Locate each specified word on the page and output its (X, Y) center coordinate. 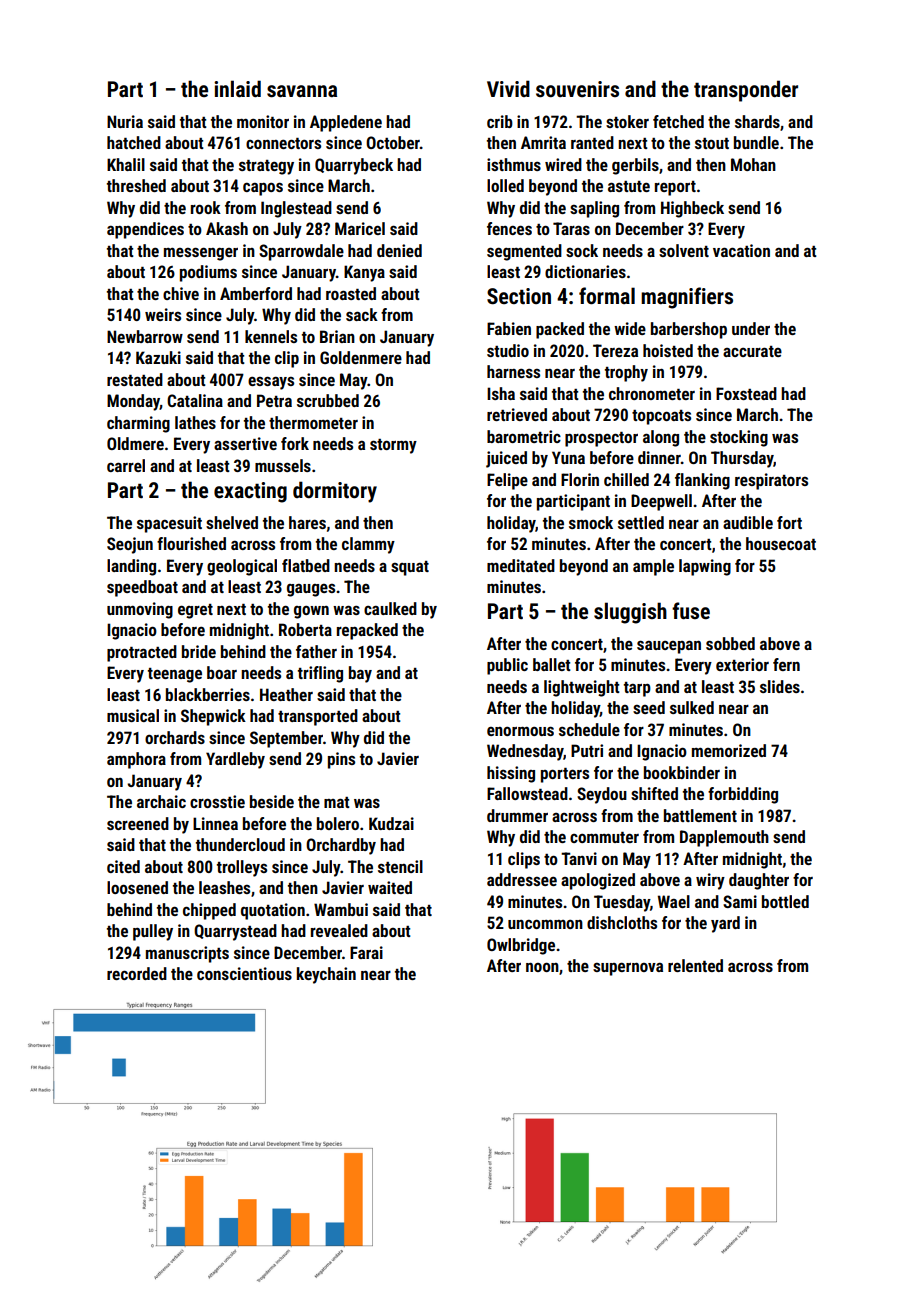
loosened (137, 887)
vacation (741, 250)
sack (362, 314)
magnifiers (687, 298)
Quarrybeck (354, 166)
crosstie (217, 801)
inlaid (237, 88)
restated (135, 379)
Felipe (507, 481)
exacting (250, 492)
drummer (517, 815)
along (661, 438)
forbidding (743, 795)
